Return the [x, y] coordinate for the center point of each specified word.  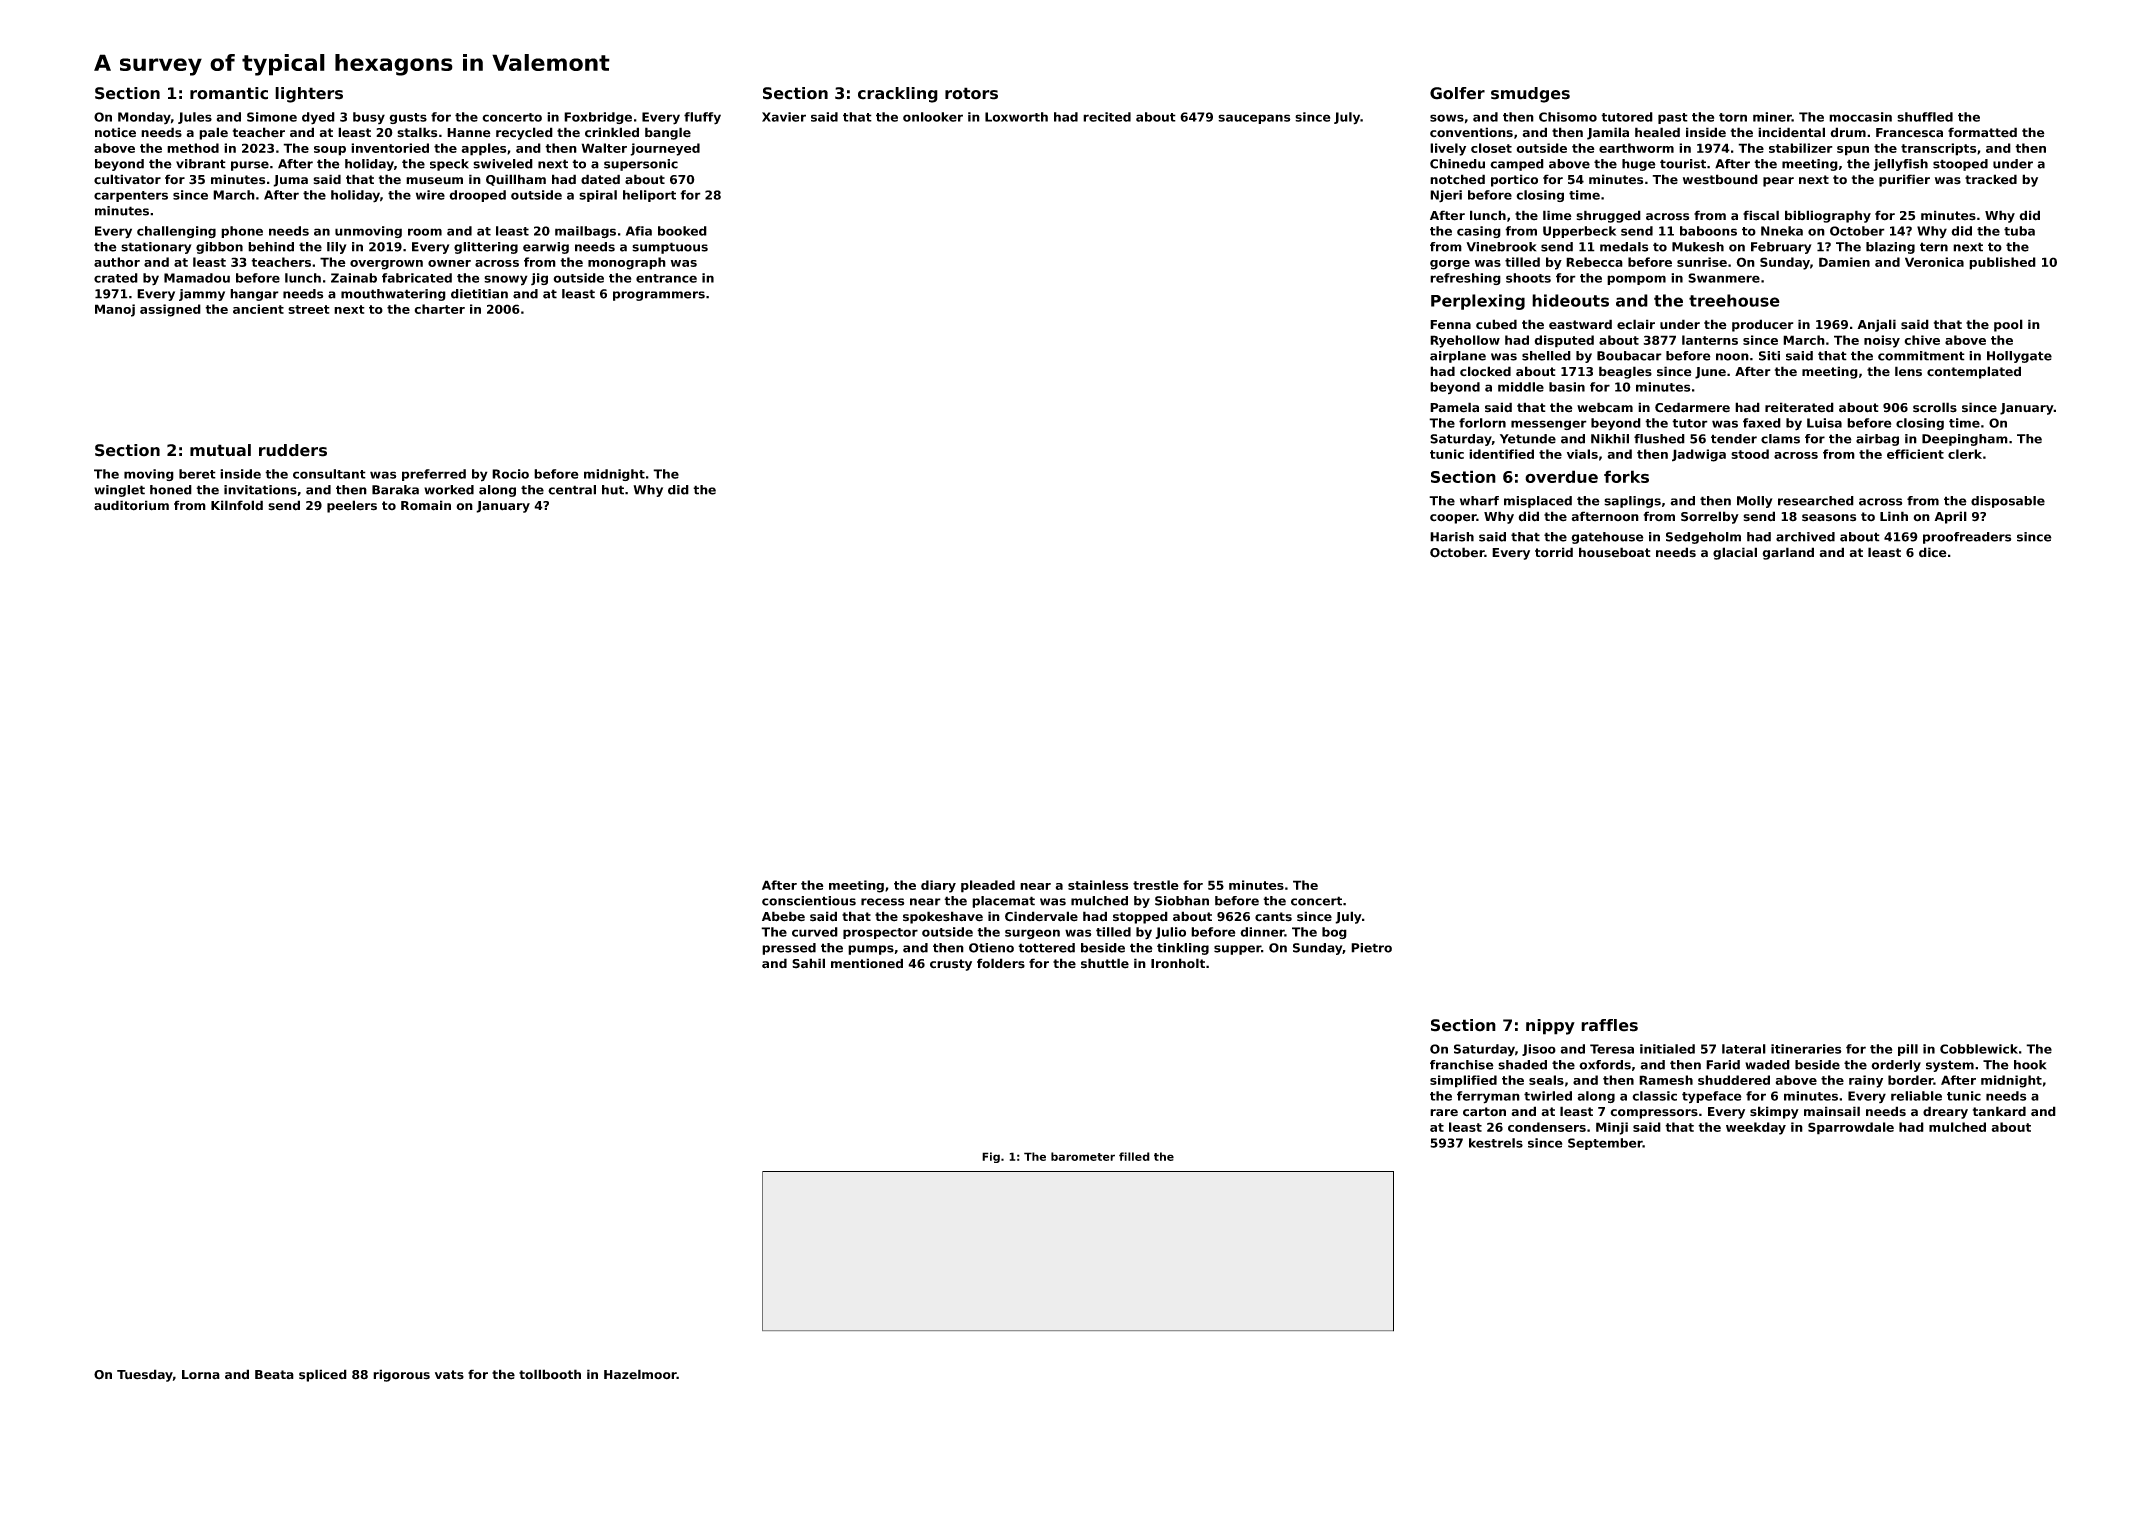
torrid [1554, 552]
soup [330, 151]
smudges [1530, 95]
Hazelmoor [640, 1374]
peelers [352, 506]
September [1605, 1144]
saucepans [1254, 119]
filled [1134, 1156]
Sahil [808, 963]
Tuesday [145, 1375]
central [572, 490]
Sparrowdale [1851, 1128]
